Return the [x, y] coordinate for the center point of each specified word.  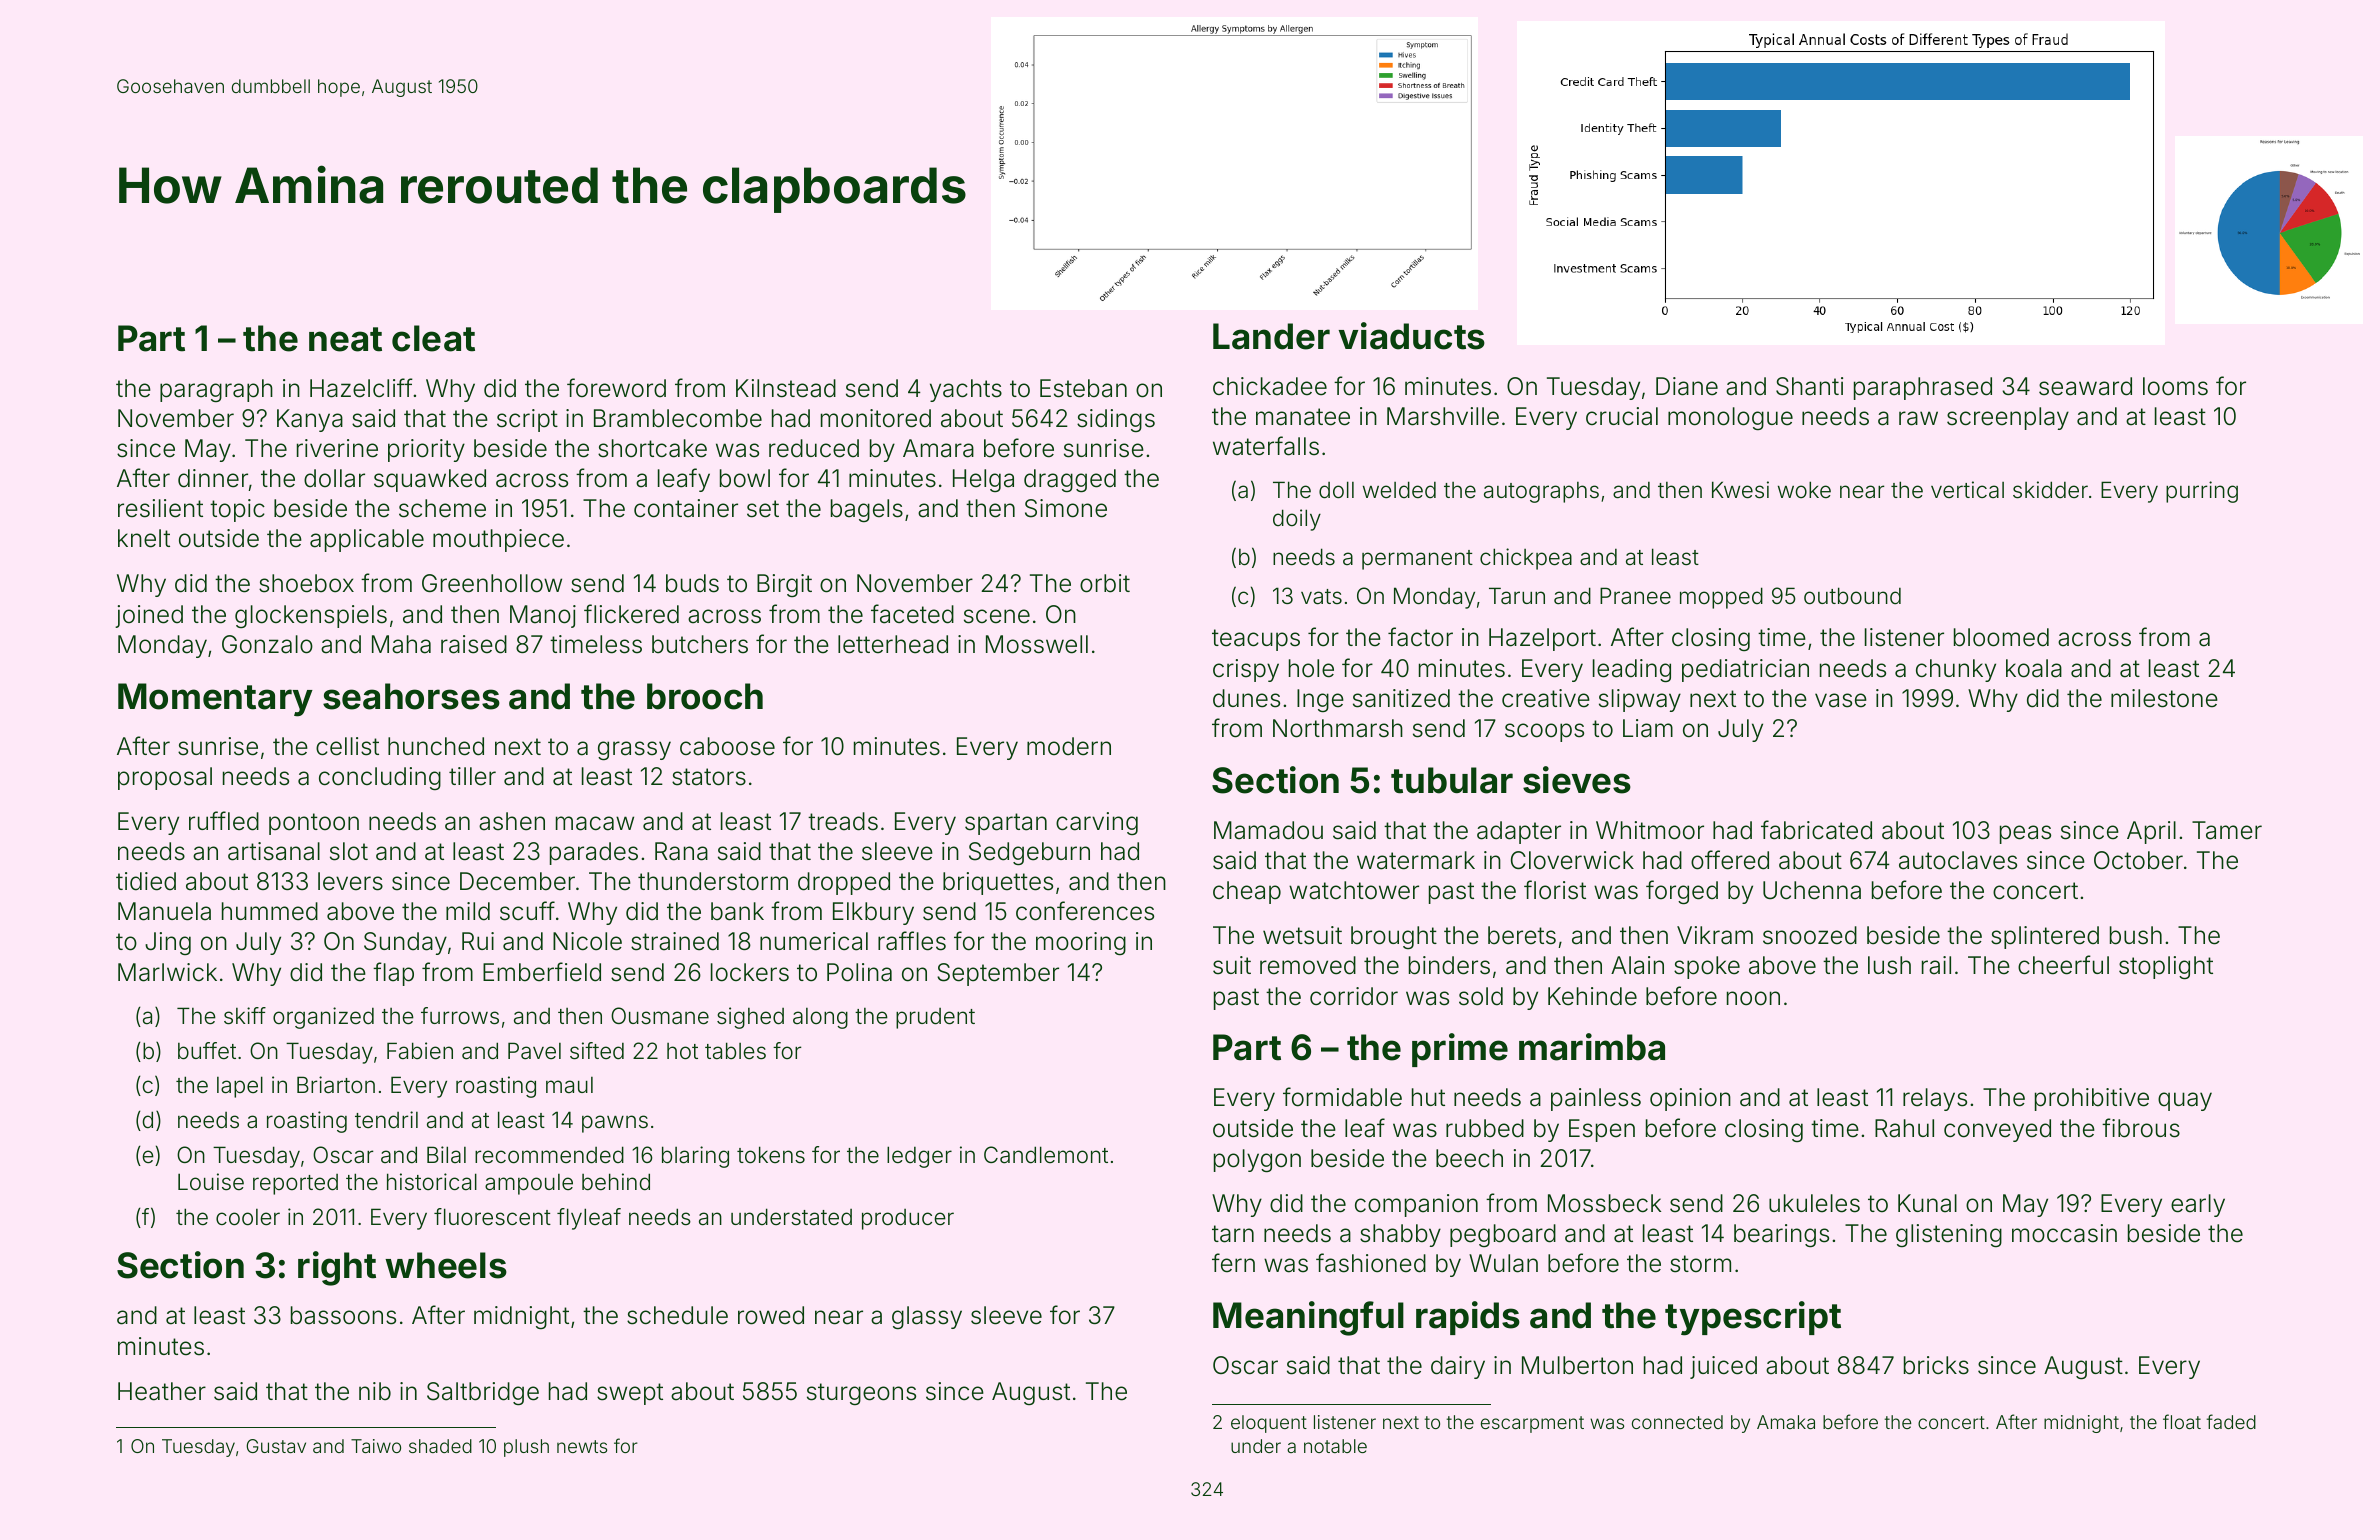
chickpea [1526, 559]
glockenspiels [311, 616]
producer [908, 1219]
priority [426, 450]
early [2198, 1205]
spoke [1707, 967]
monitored [876, 418]
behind [616, 1182]
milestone [2164, 698]
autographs [1541, 492]
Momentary [215, 700]
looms [2175, 386]
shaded [440, 1446]
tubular [1452, 780]
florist [1555, 890]
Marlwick [167, 972]
